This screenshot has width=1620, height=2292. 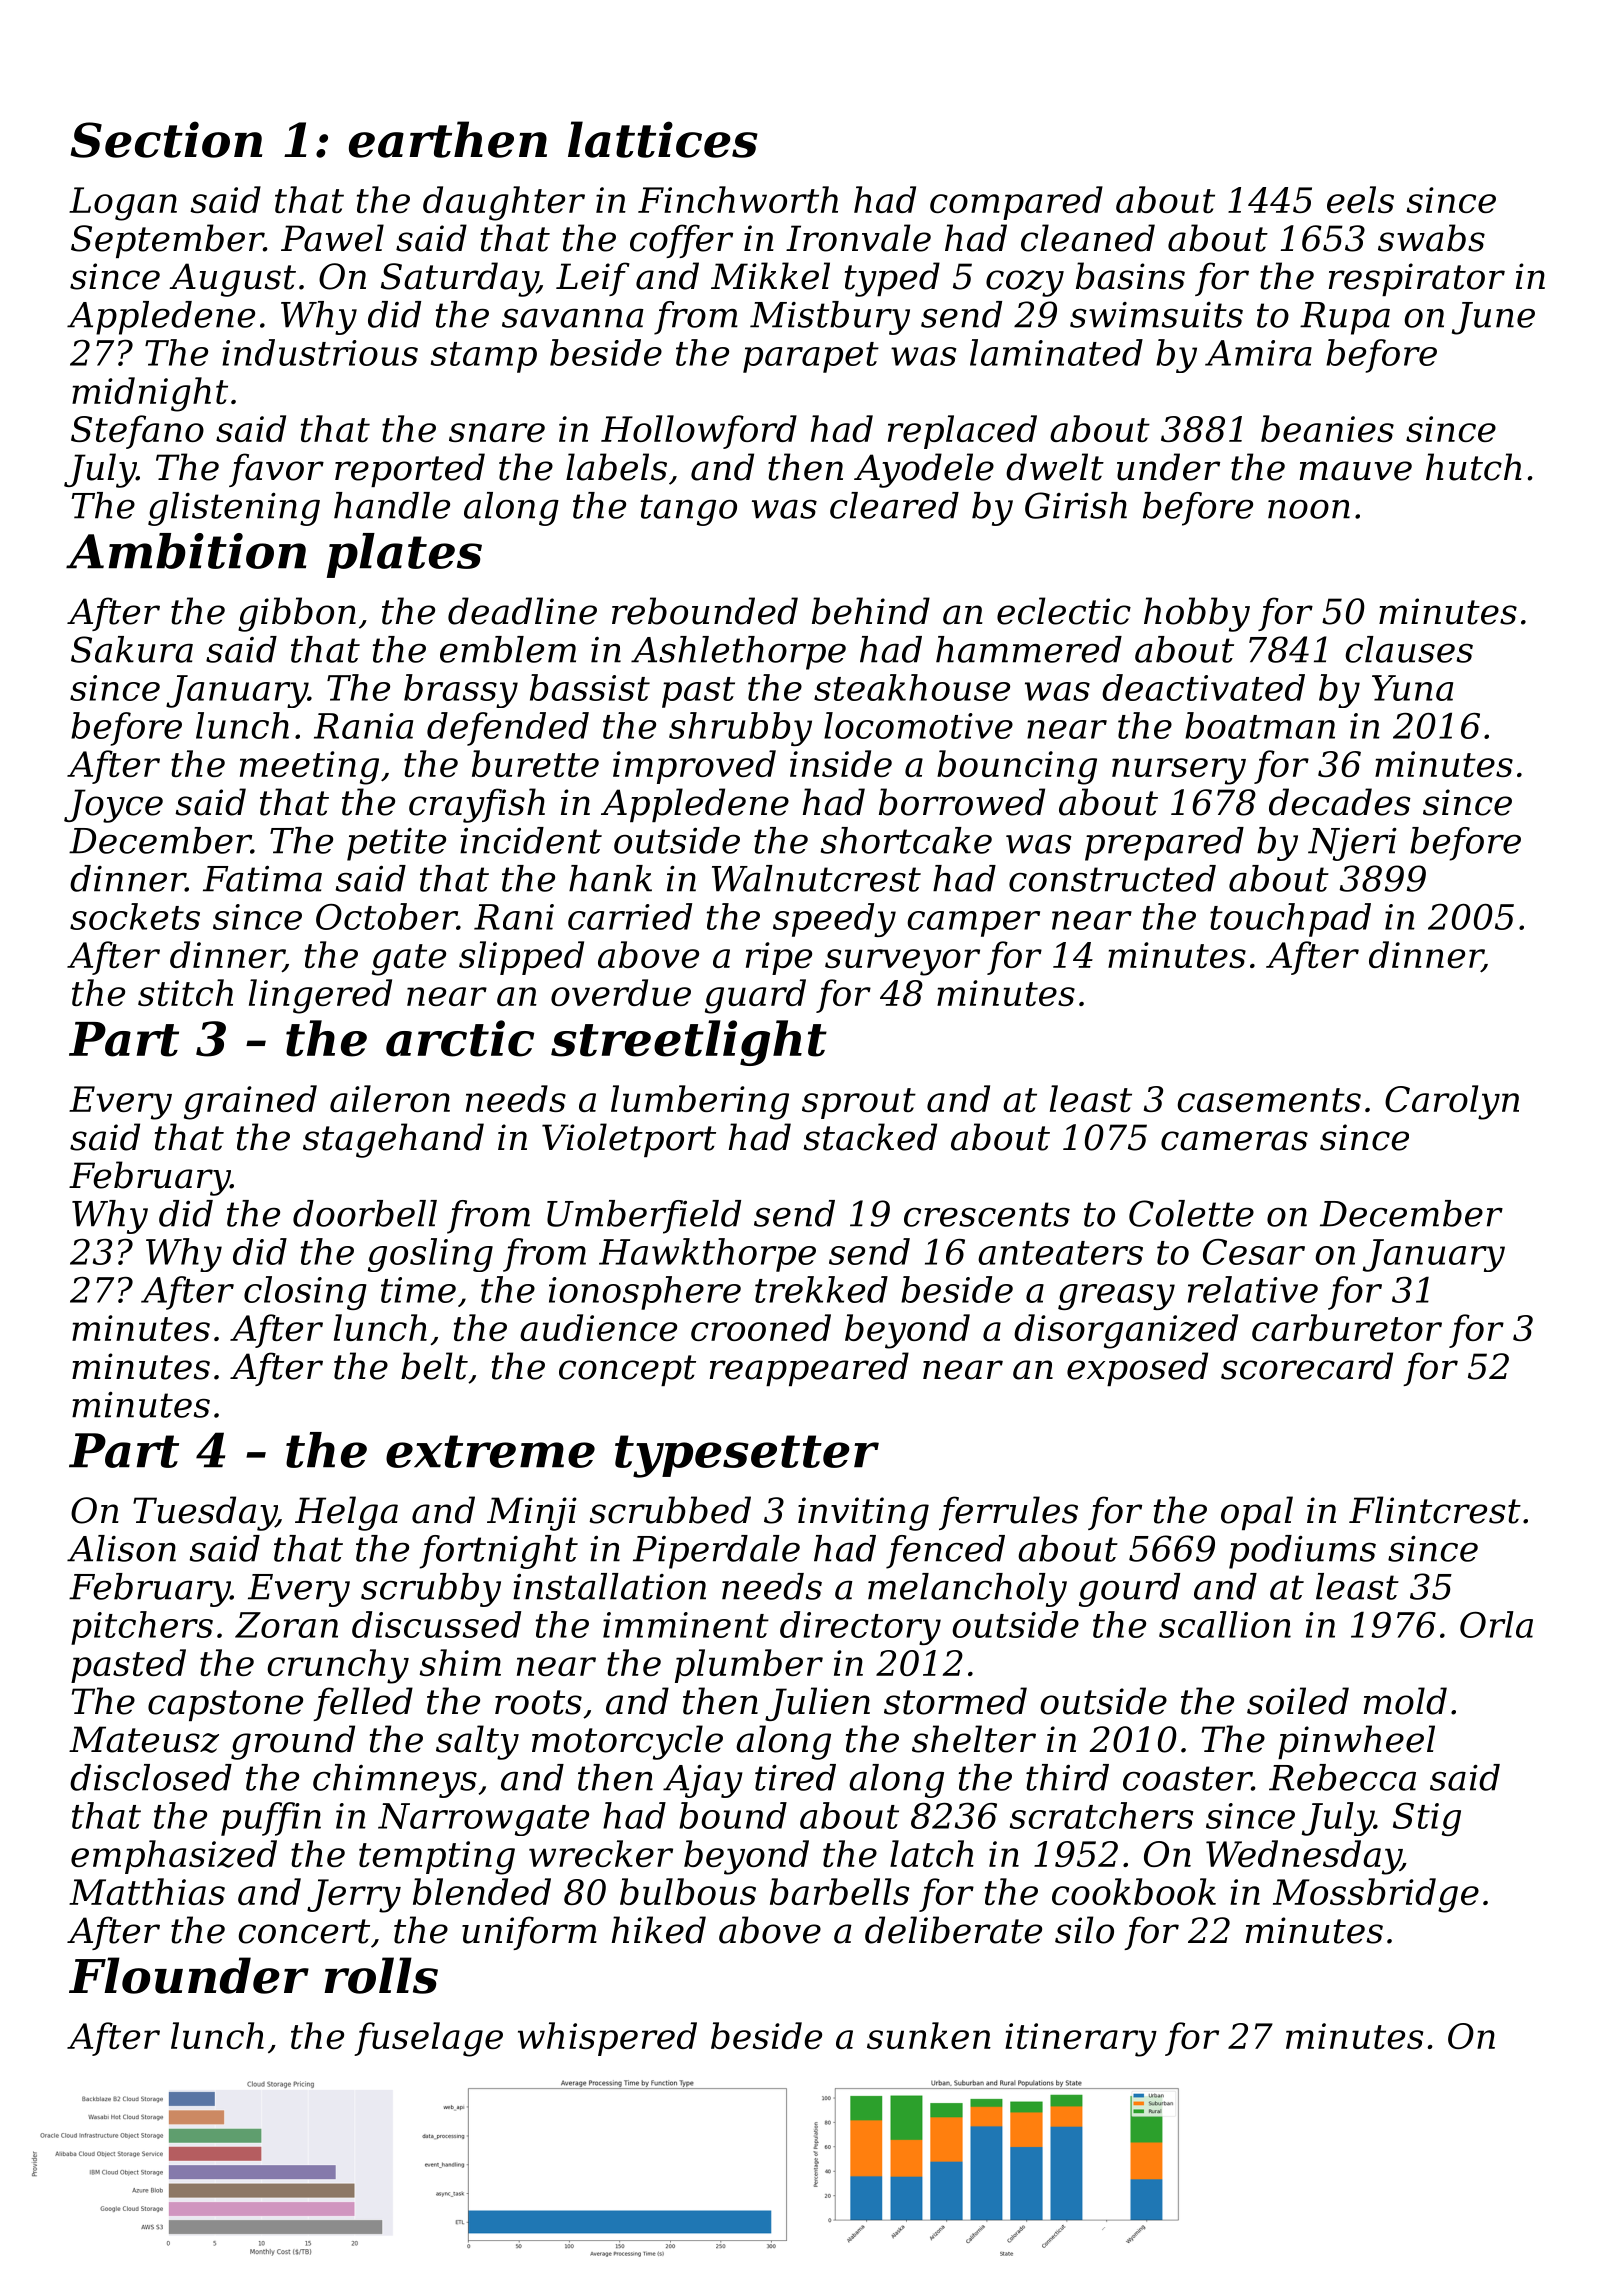 What do you see at coordinates (166, 139) in the screenshot?
I see `Section` at bounding box center [166, 139].
